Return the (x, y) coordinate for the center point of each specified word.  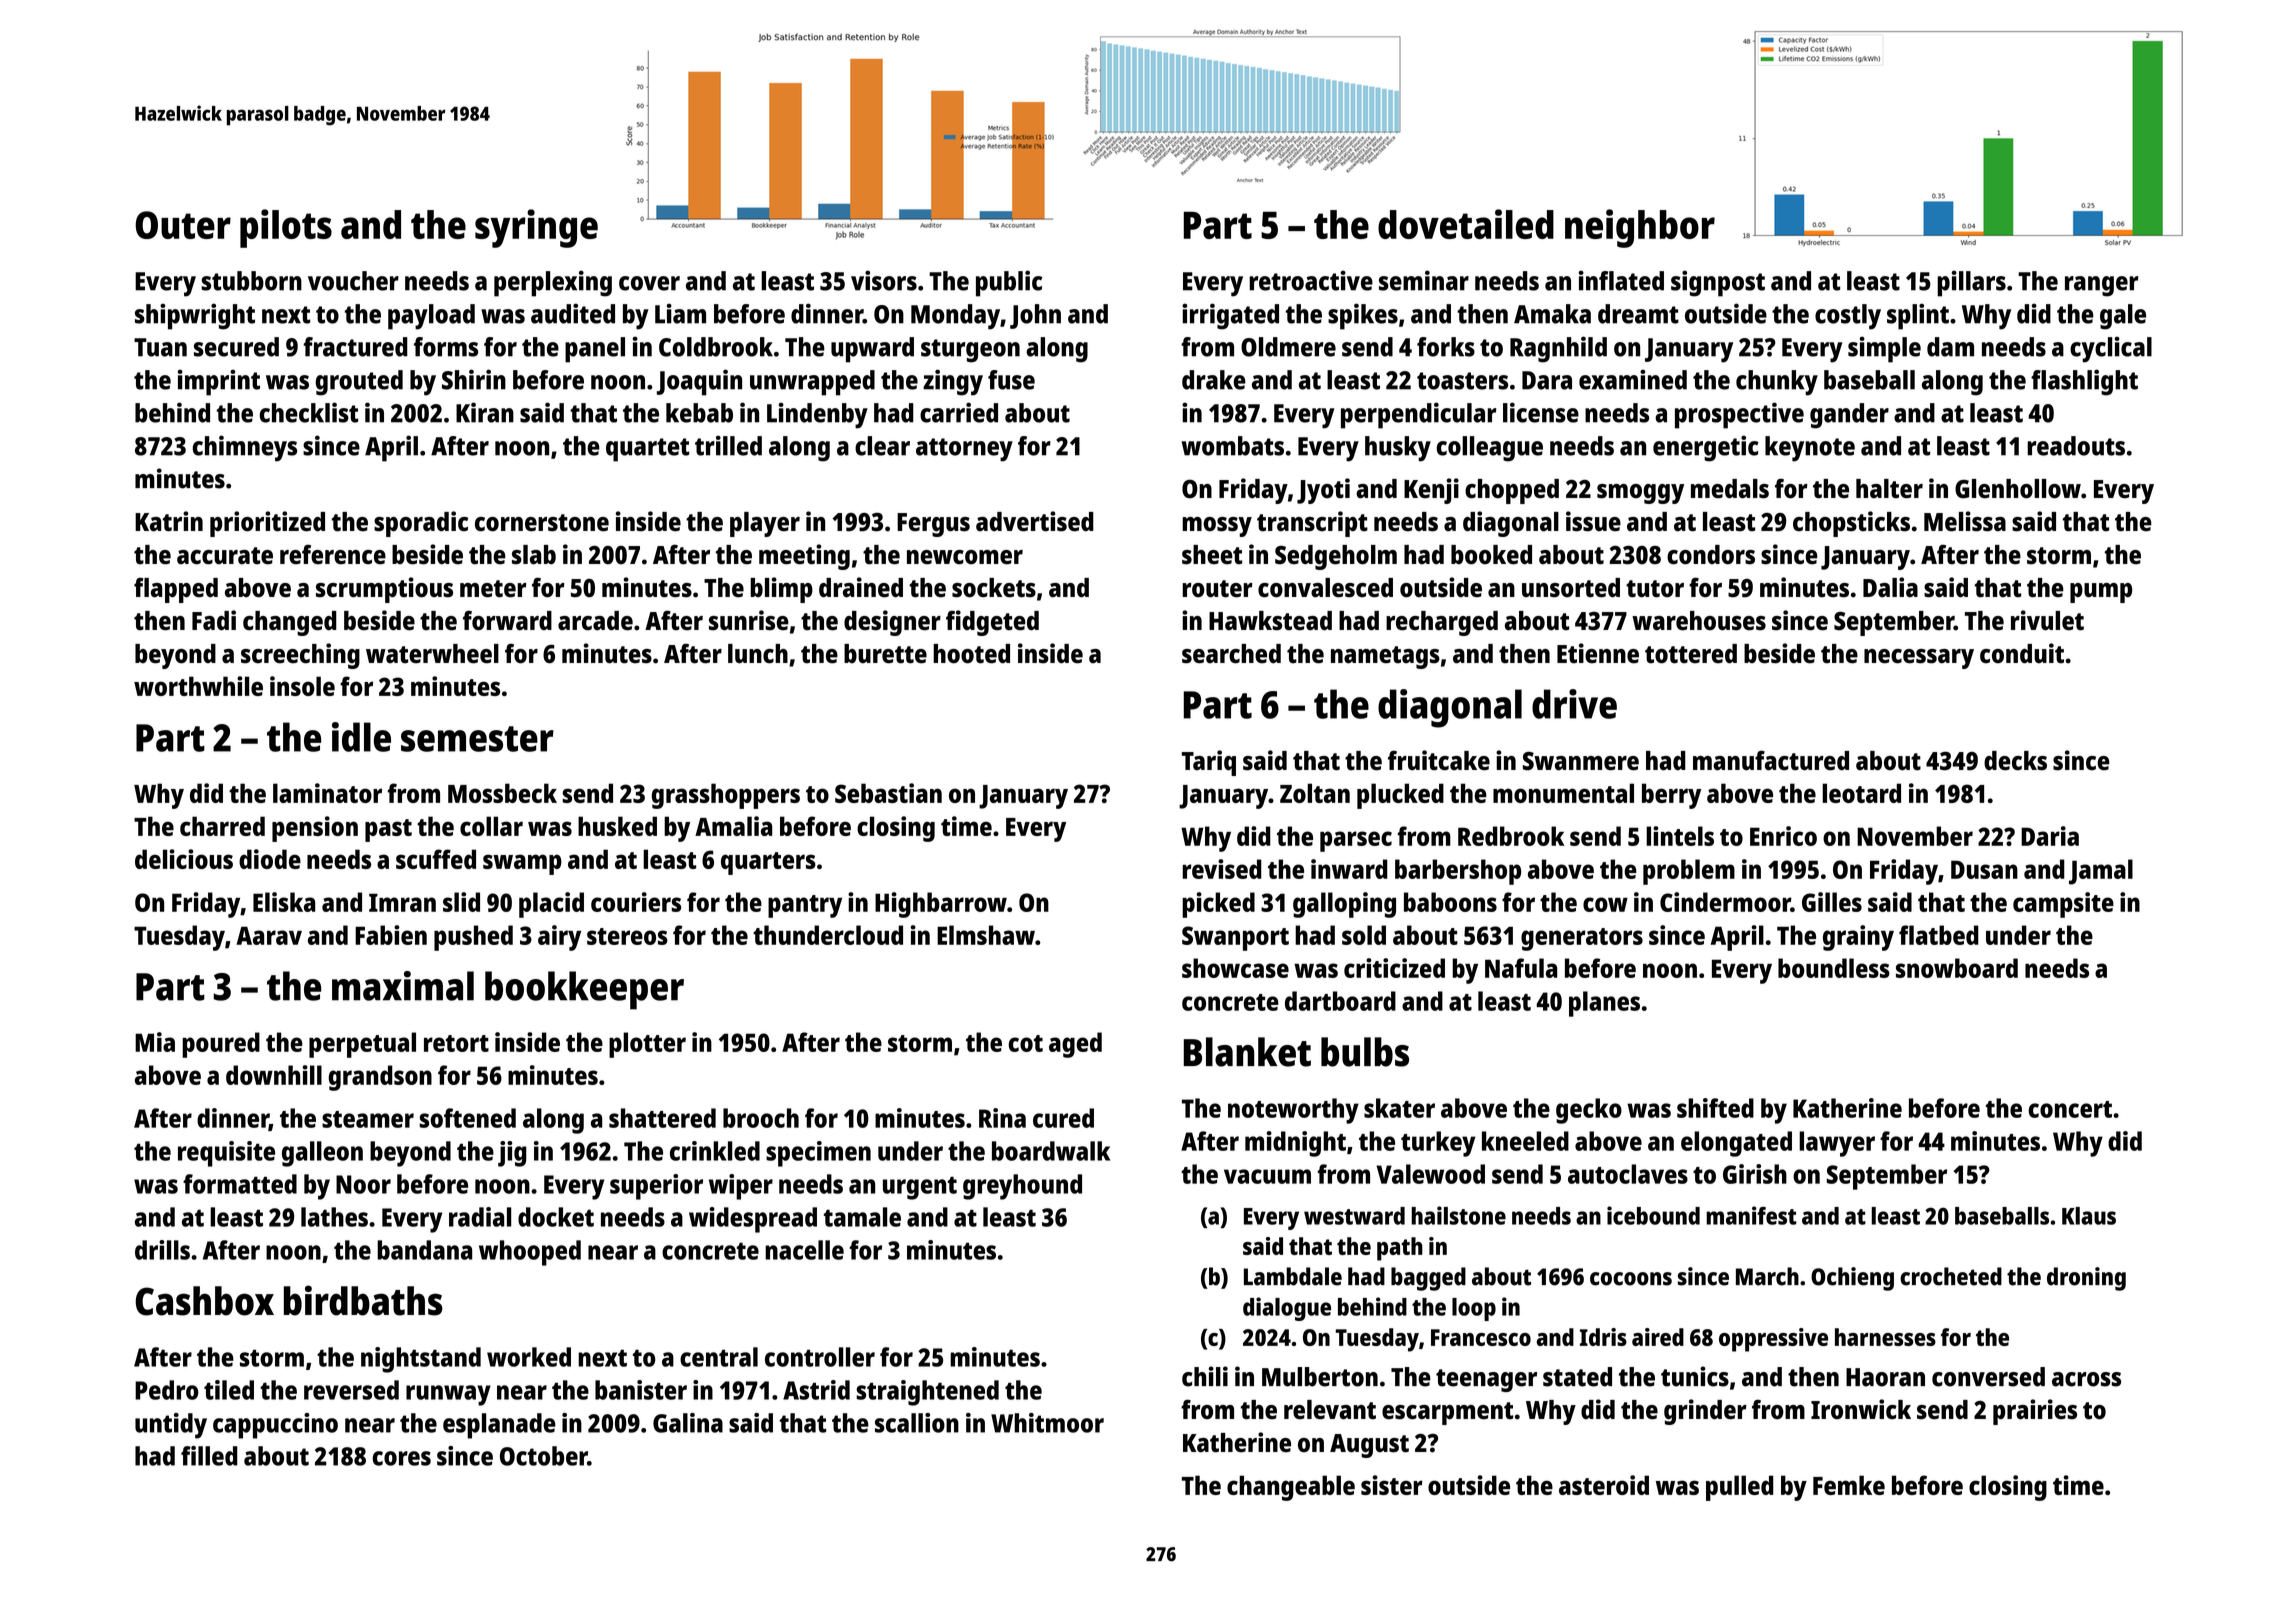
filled (209, 1456)
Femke (1849, 1485)
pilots (286, 228)
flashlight (2084, 382)
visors (884, 280)
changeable (1291, 1488)
